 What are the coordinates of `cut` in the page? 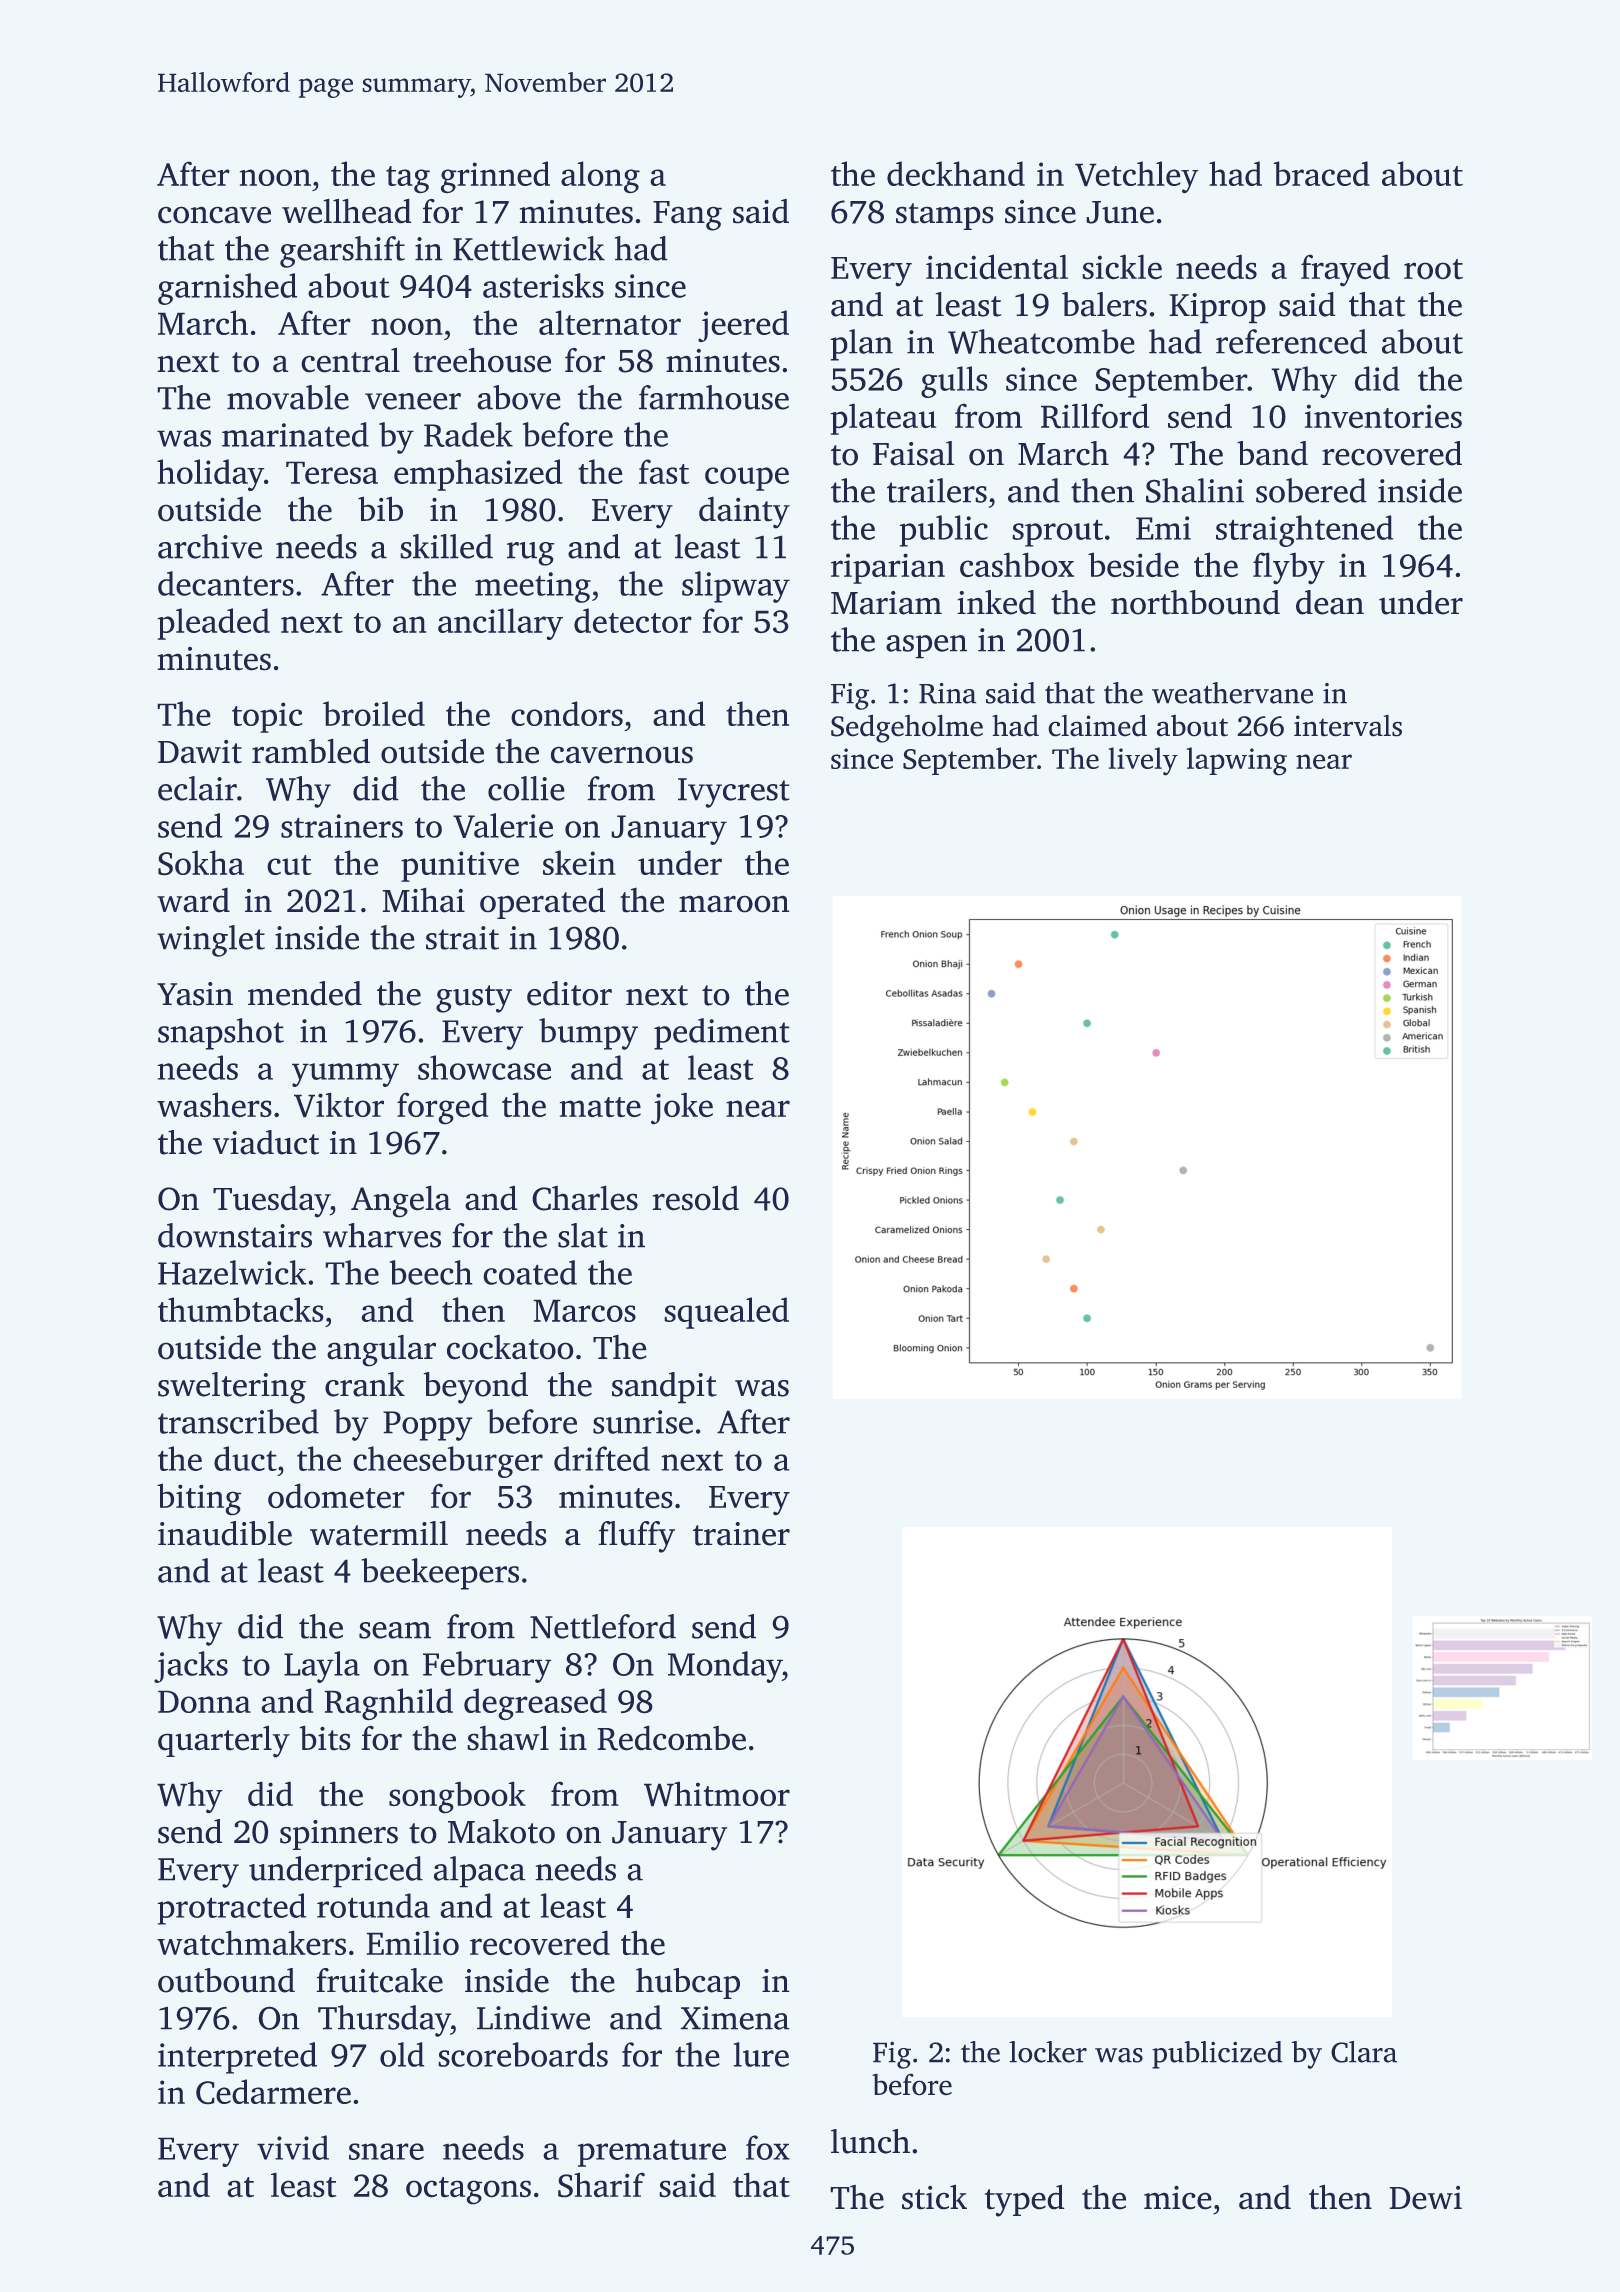 It's located at (289, 865).
